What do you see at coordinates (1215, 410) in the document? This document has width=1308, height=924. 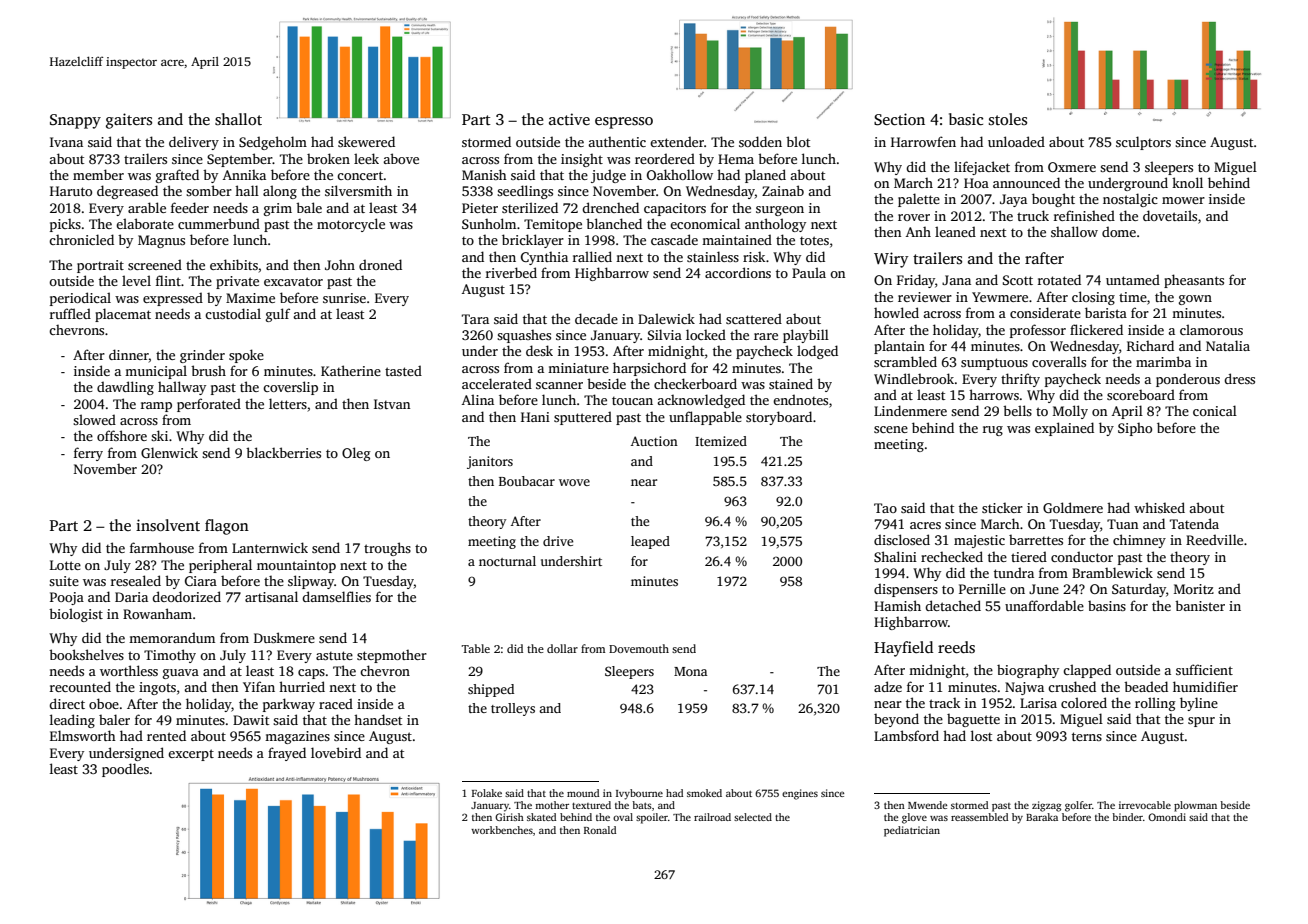 I see `conical` at bounding box center [1215, 410].
